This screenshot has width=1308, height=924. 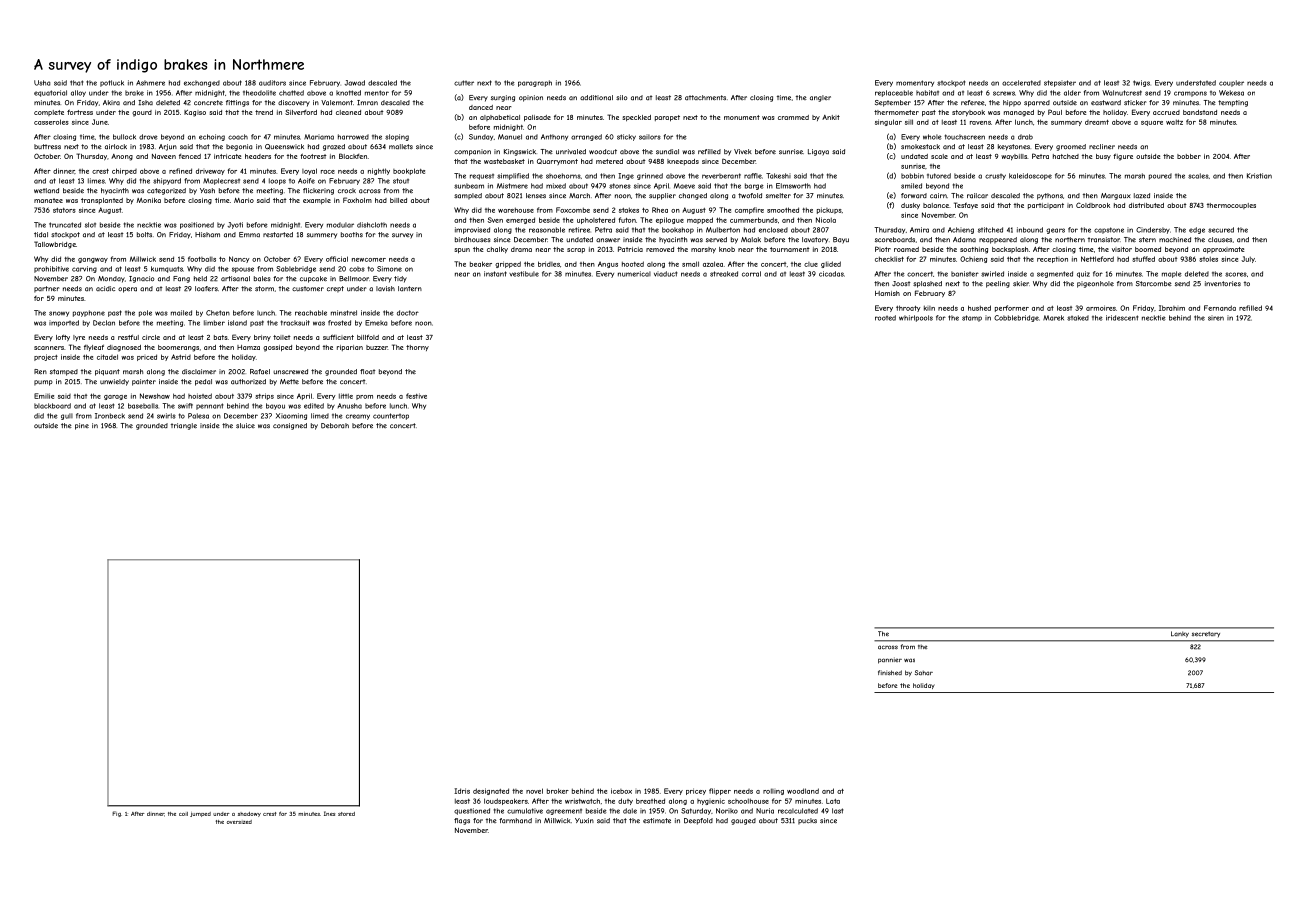 I want to click on Tesfaye, so click(x=966, y=205).
